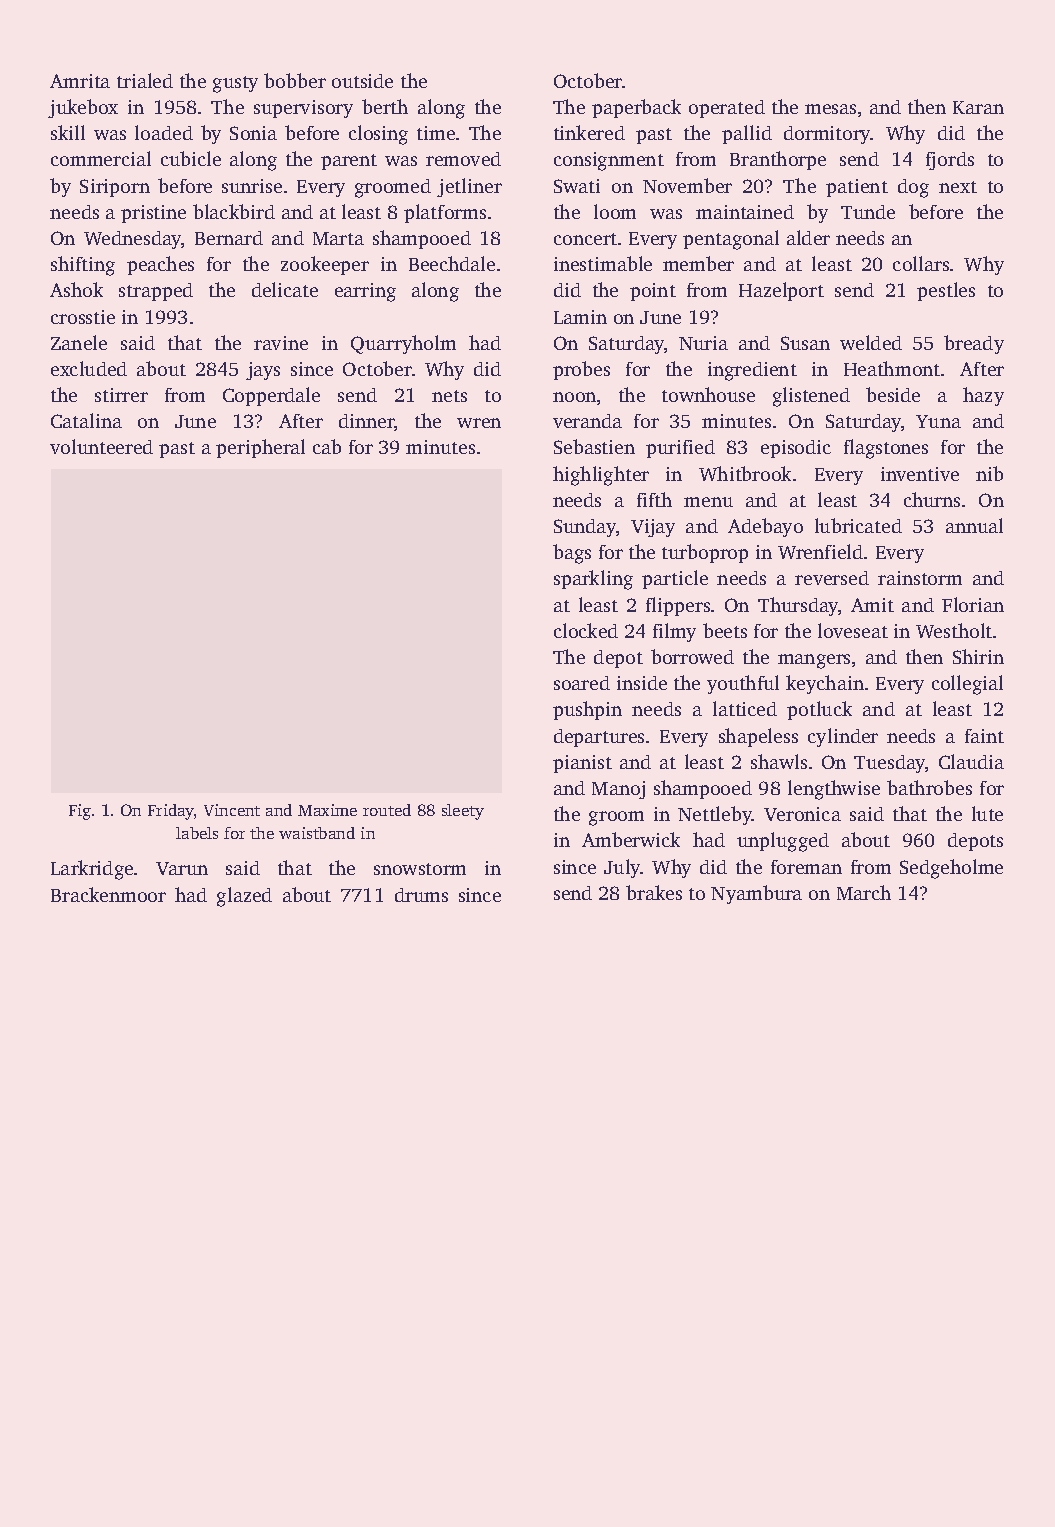  Describe the element at coordinates (295, 80) in the page. I see `bobber` at that location.
